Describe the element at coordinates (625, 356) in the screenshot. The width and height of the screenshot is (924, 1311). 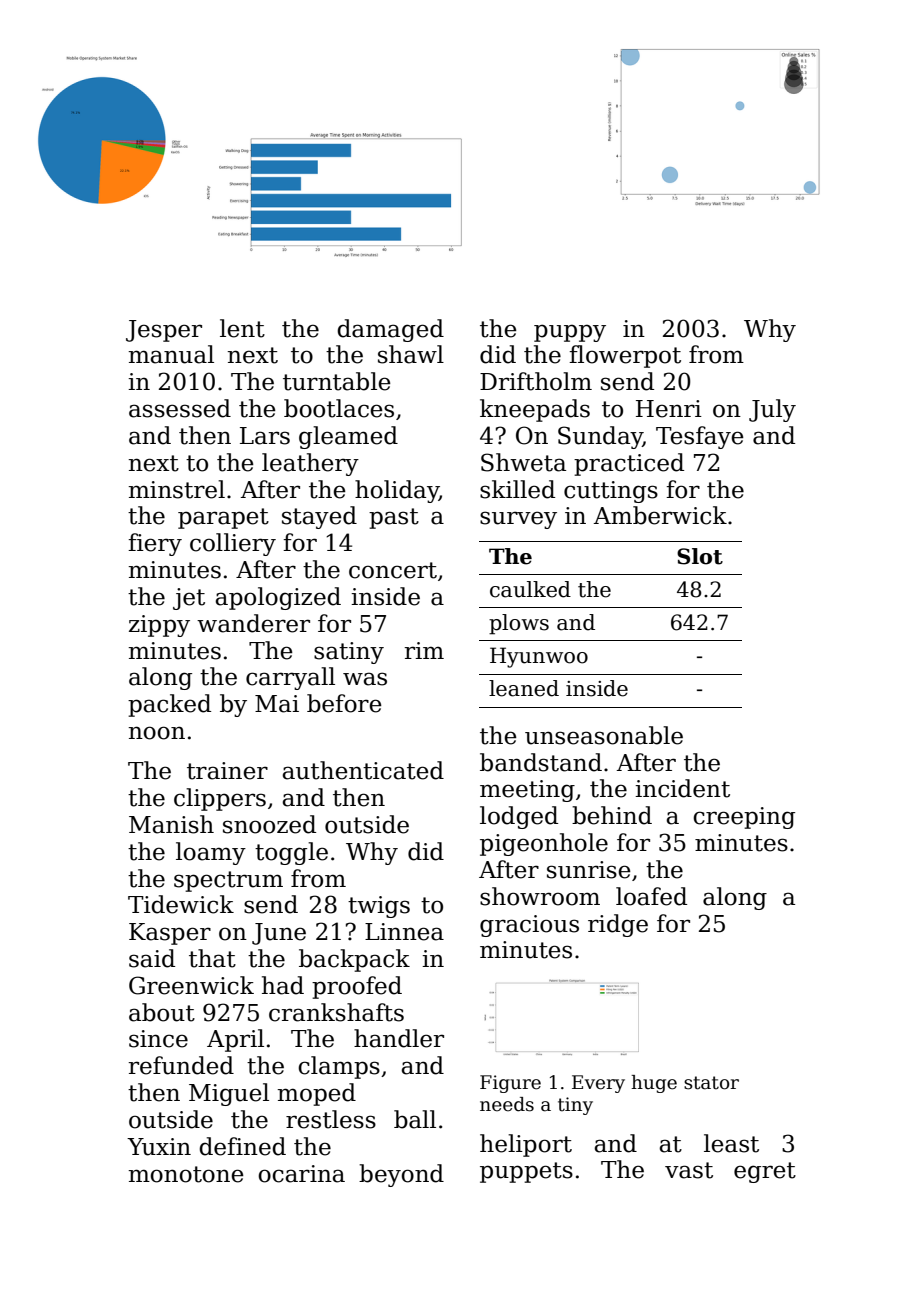
I see `flowerpot` at that location.
